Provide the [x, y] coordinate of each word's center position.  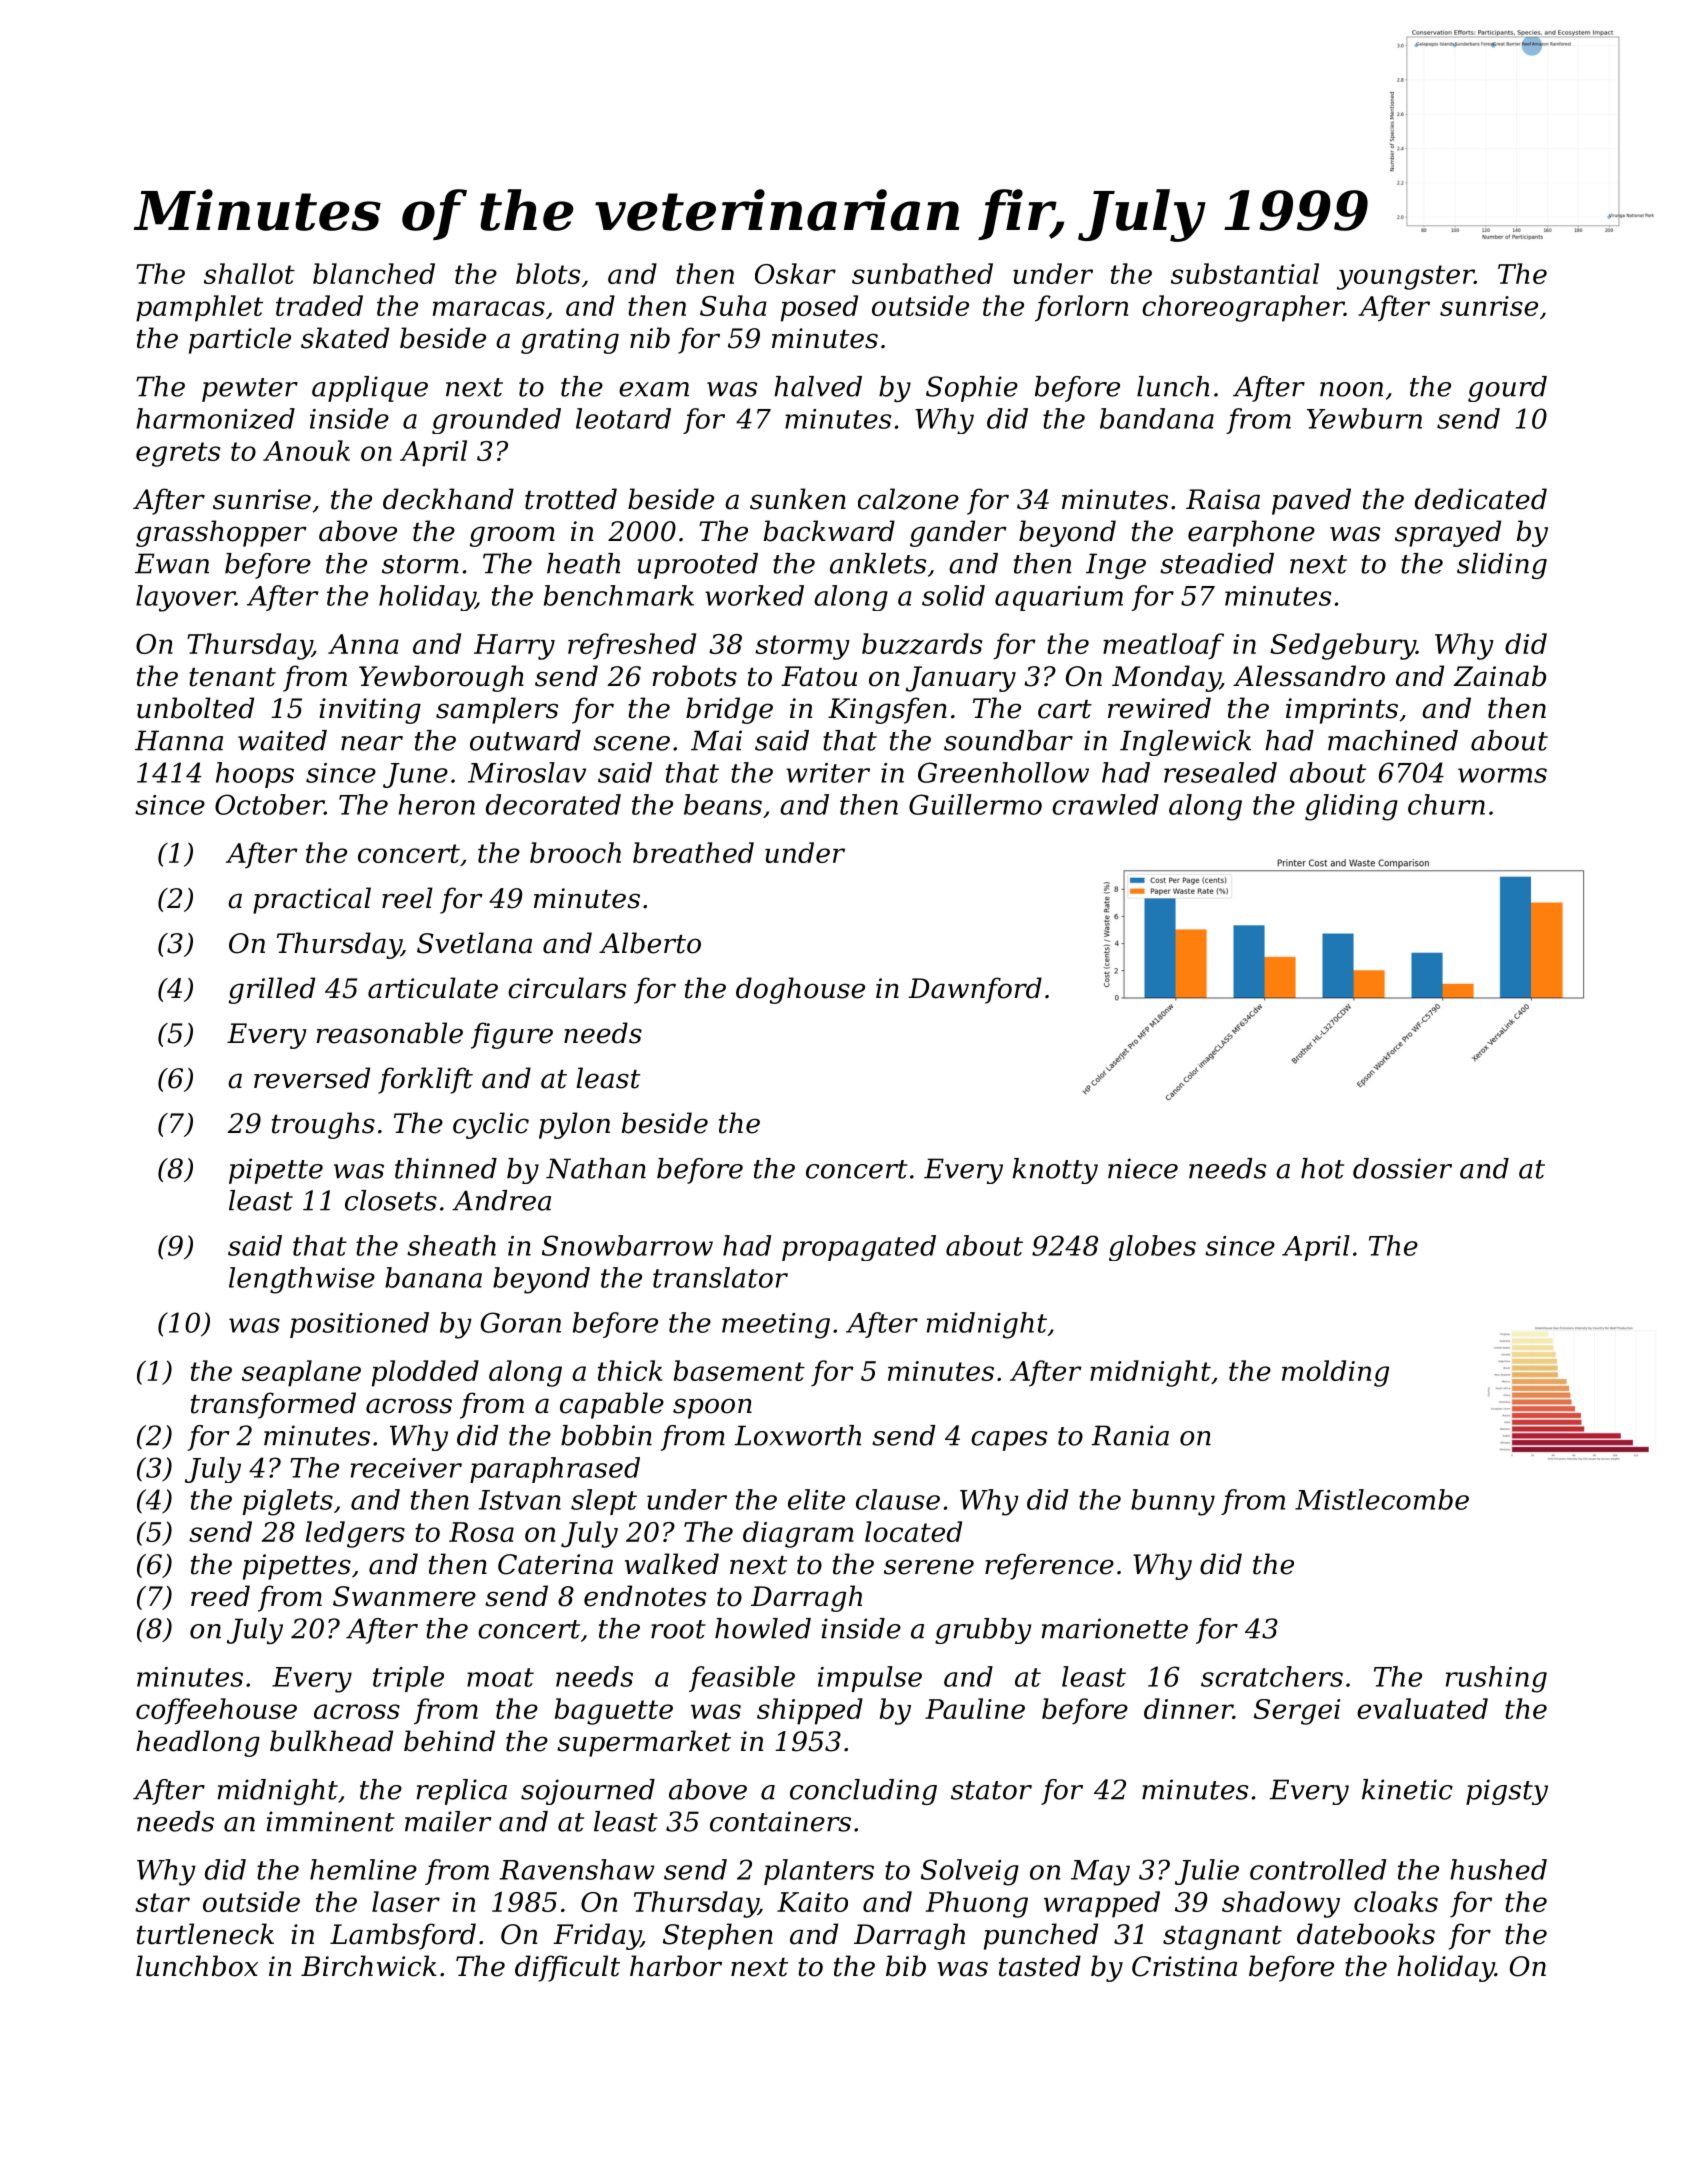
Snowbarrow [627, 1245]
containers [780, 1821]
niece [1143, 1168]
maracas [489, 308]
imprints [1342, 711]
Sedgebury [1343, 646]
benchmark [619, 595]
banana [433, 1277]
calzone [908, 499]
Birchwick [369, 1966]
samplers [497, 710]
